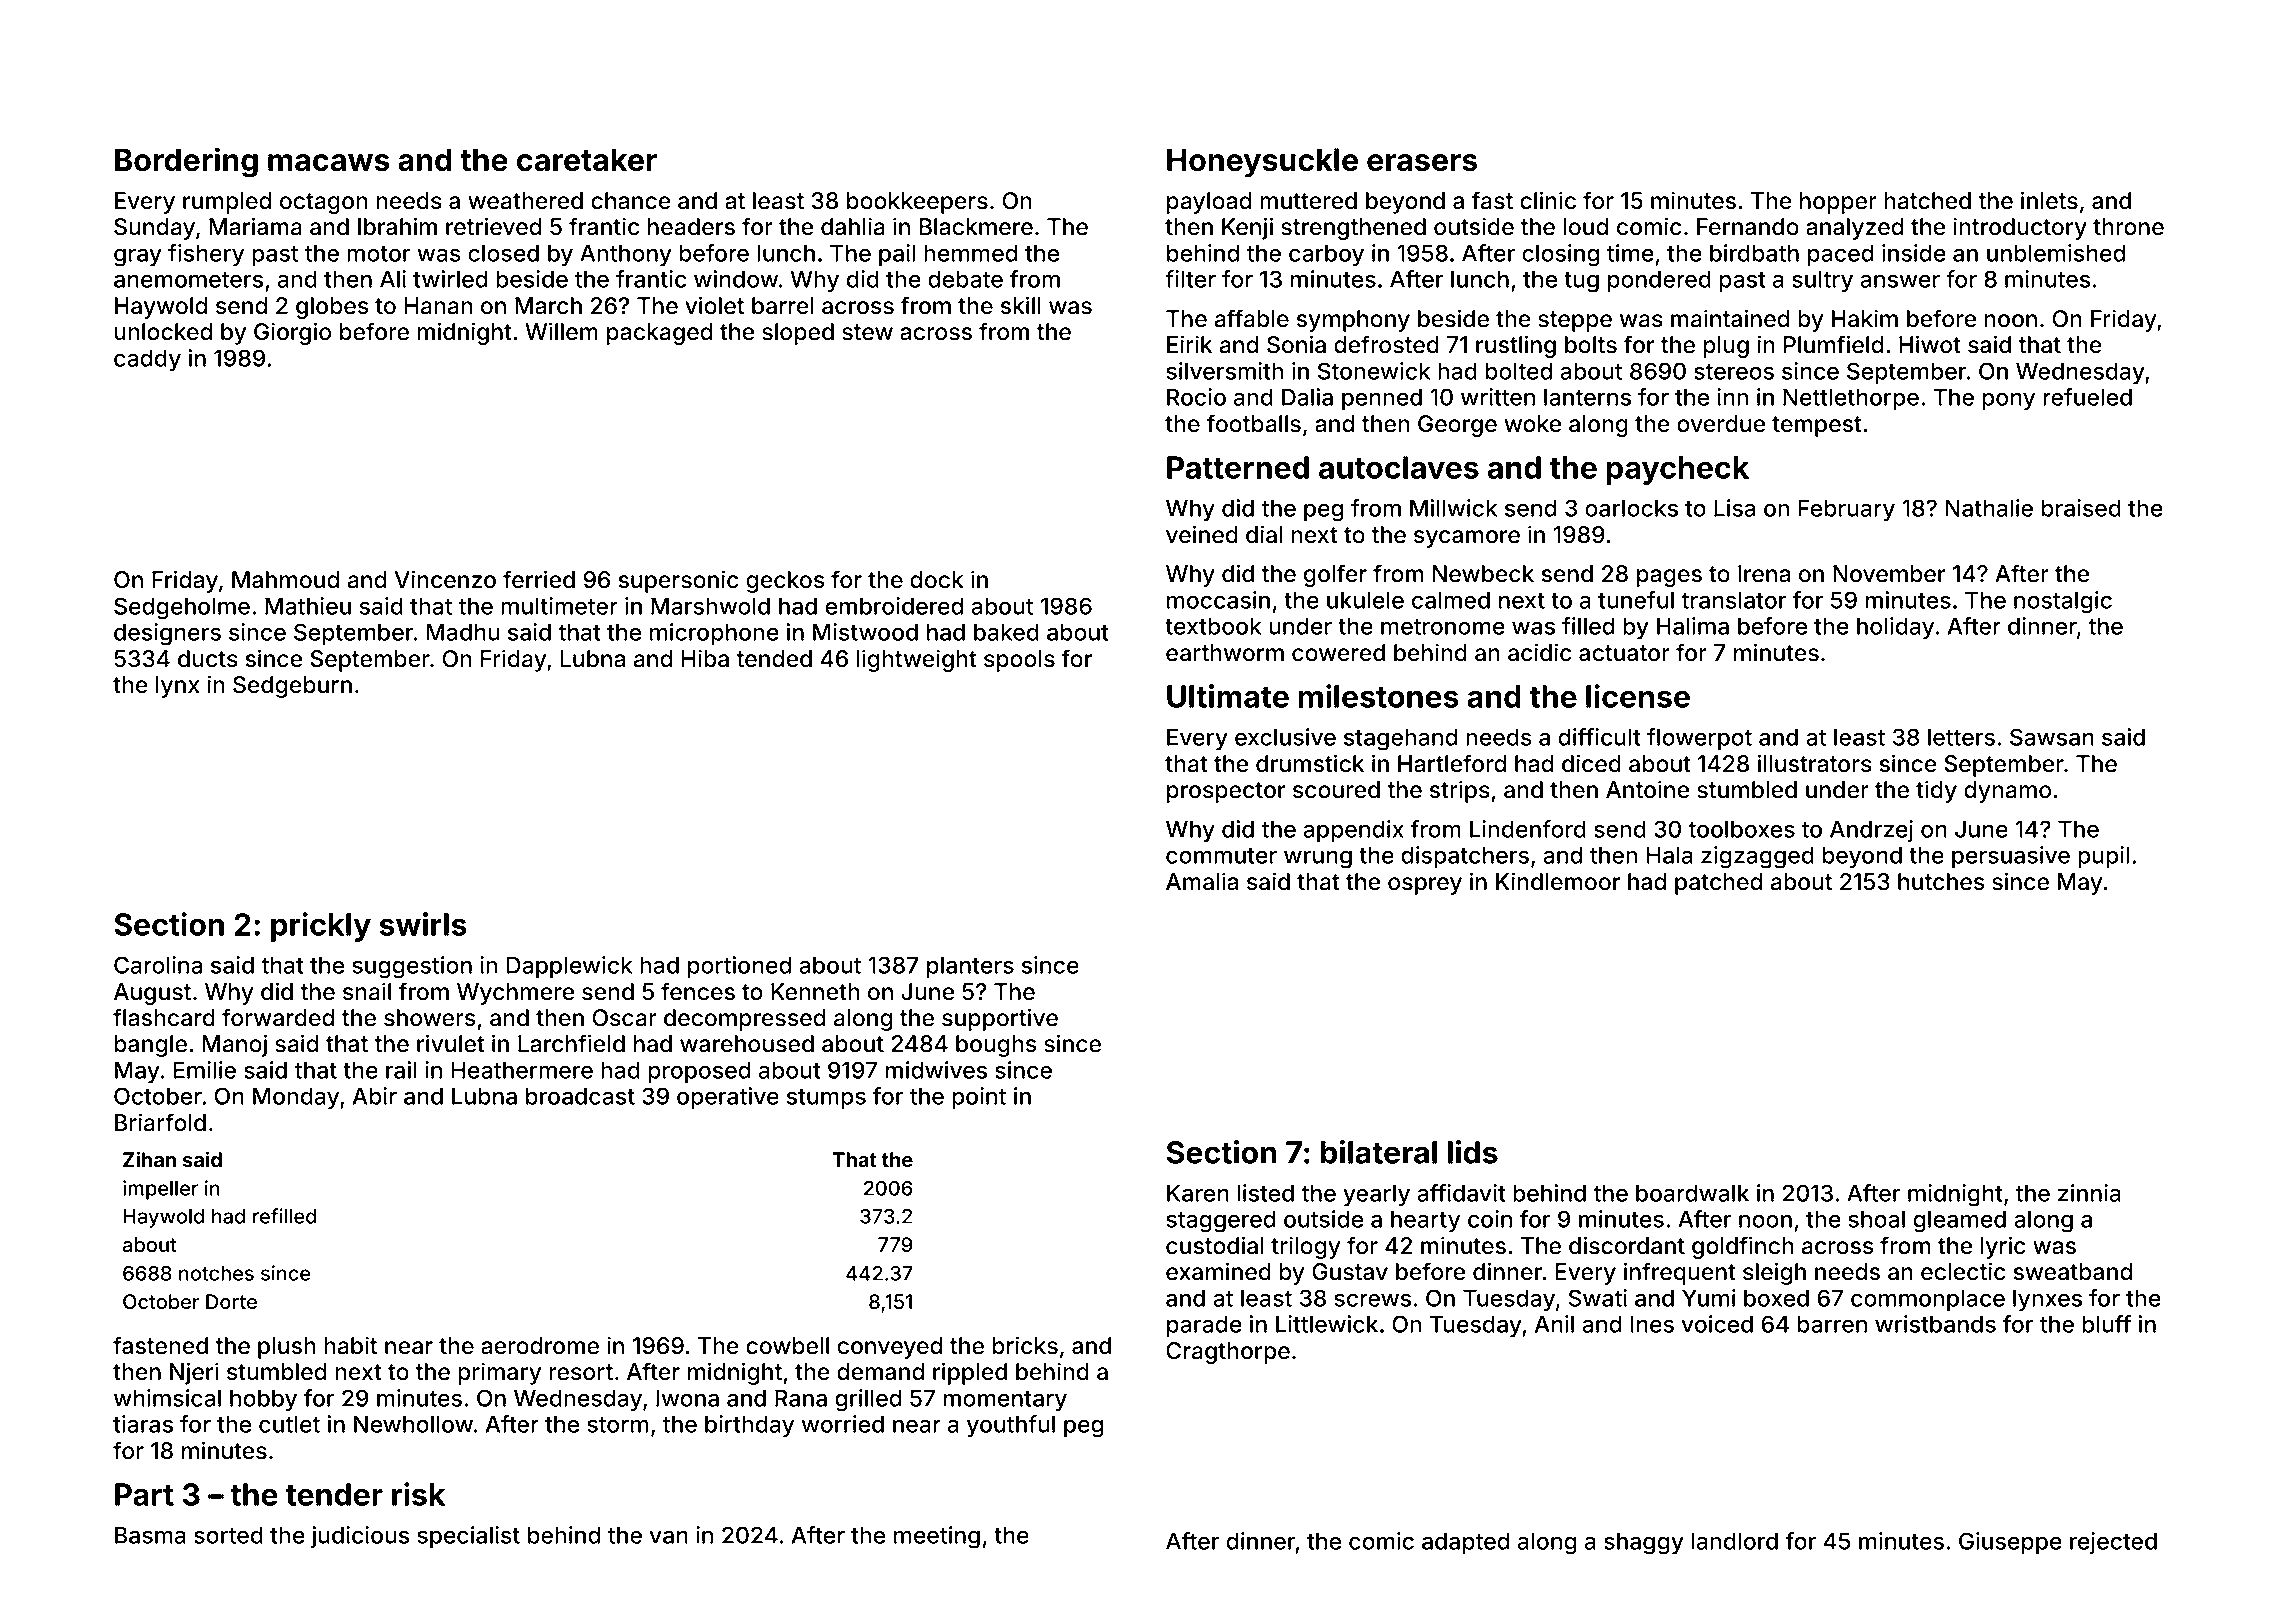 This page has width=2282, height=1614. What do you see at coordinates (801, 1398) in the page?
I see `Rana` at bounding box center [801, 1398].
